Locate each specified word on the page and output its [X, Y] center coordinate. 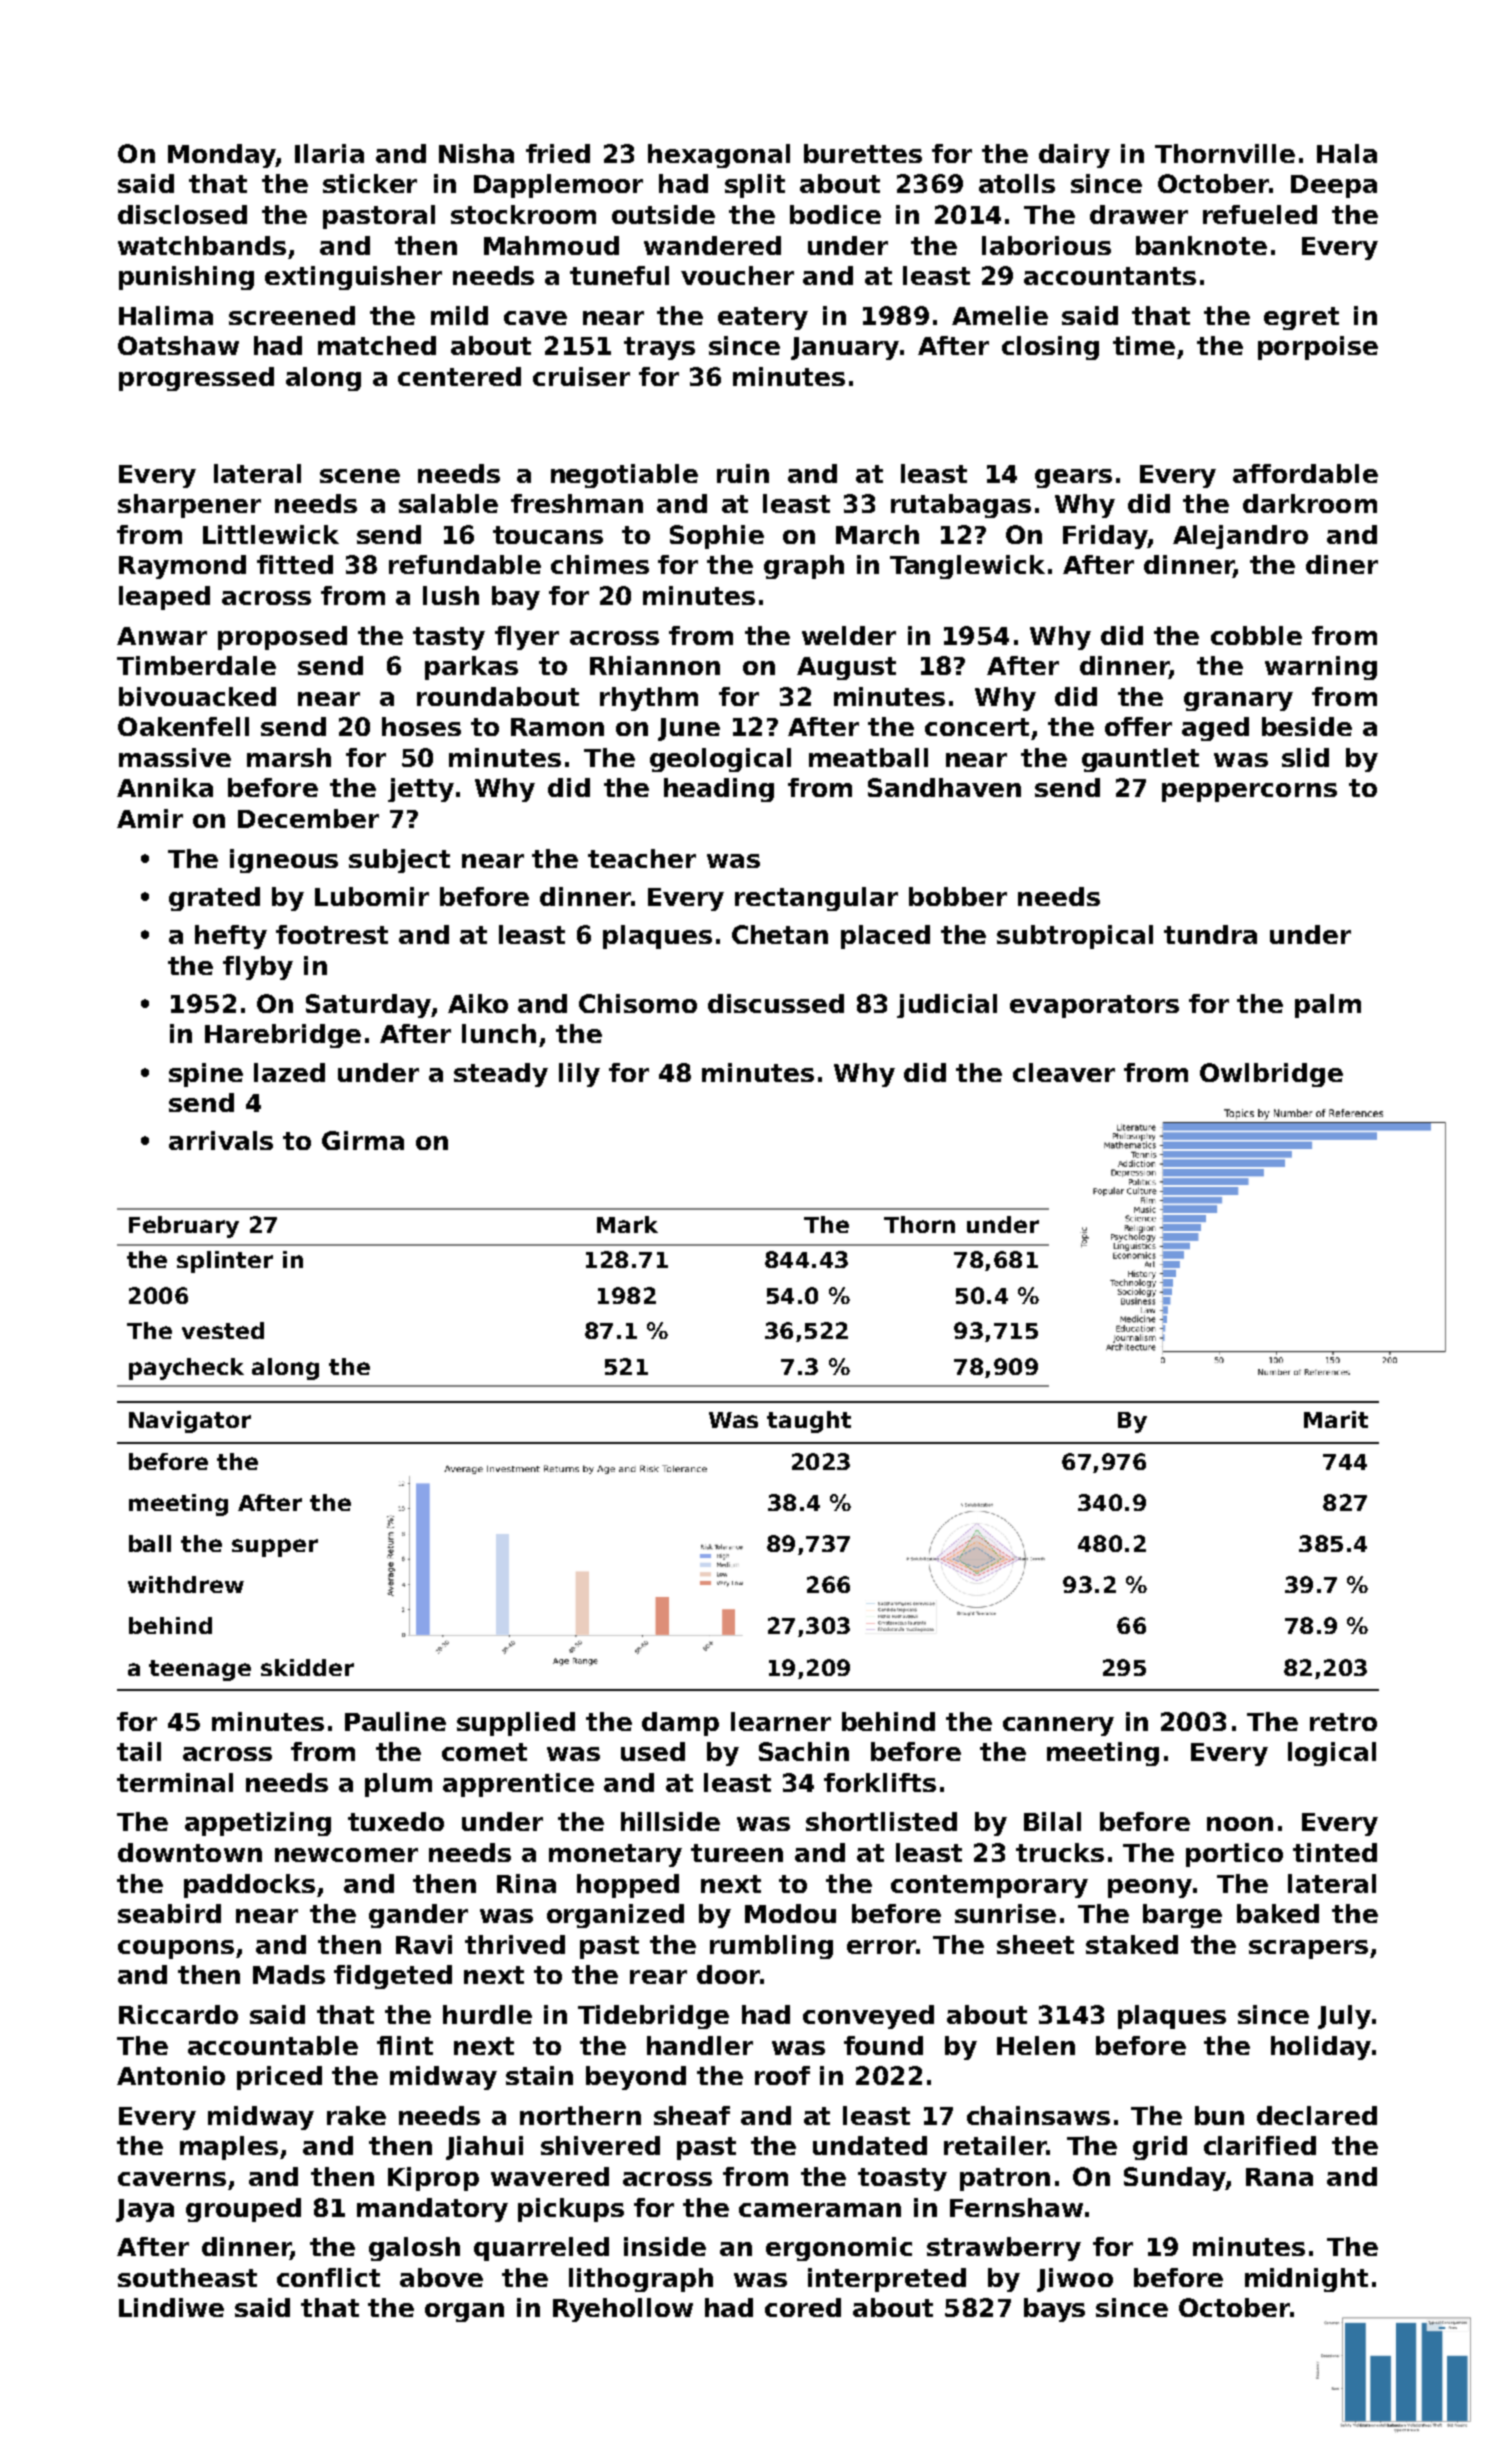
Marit [1336, 1419]
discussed [776, 1003]
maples [229, 2148]
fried [558, 153]
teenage [200, 1670]
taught [809, 1422]
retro [1343, 1722]
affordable [1305, 473]
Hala [1347, 153]
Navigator [190, 1422]
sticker [370, 183]
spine [206, 1075]
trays [659, 348]
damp [680, 1724]
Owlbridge [1271, 1075]
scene [360, 476]
